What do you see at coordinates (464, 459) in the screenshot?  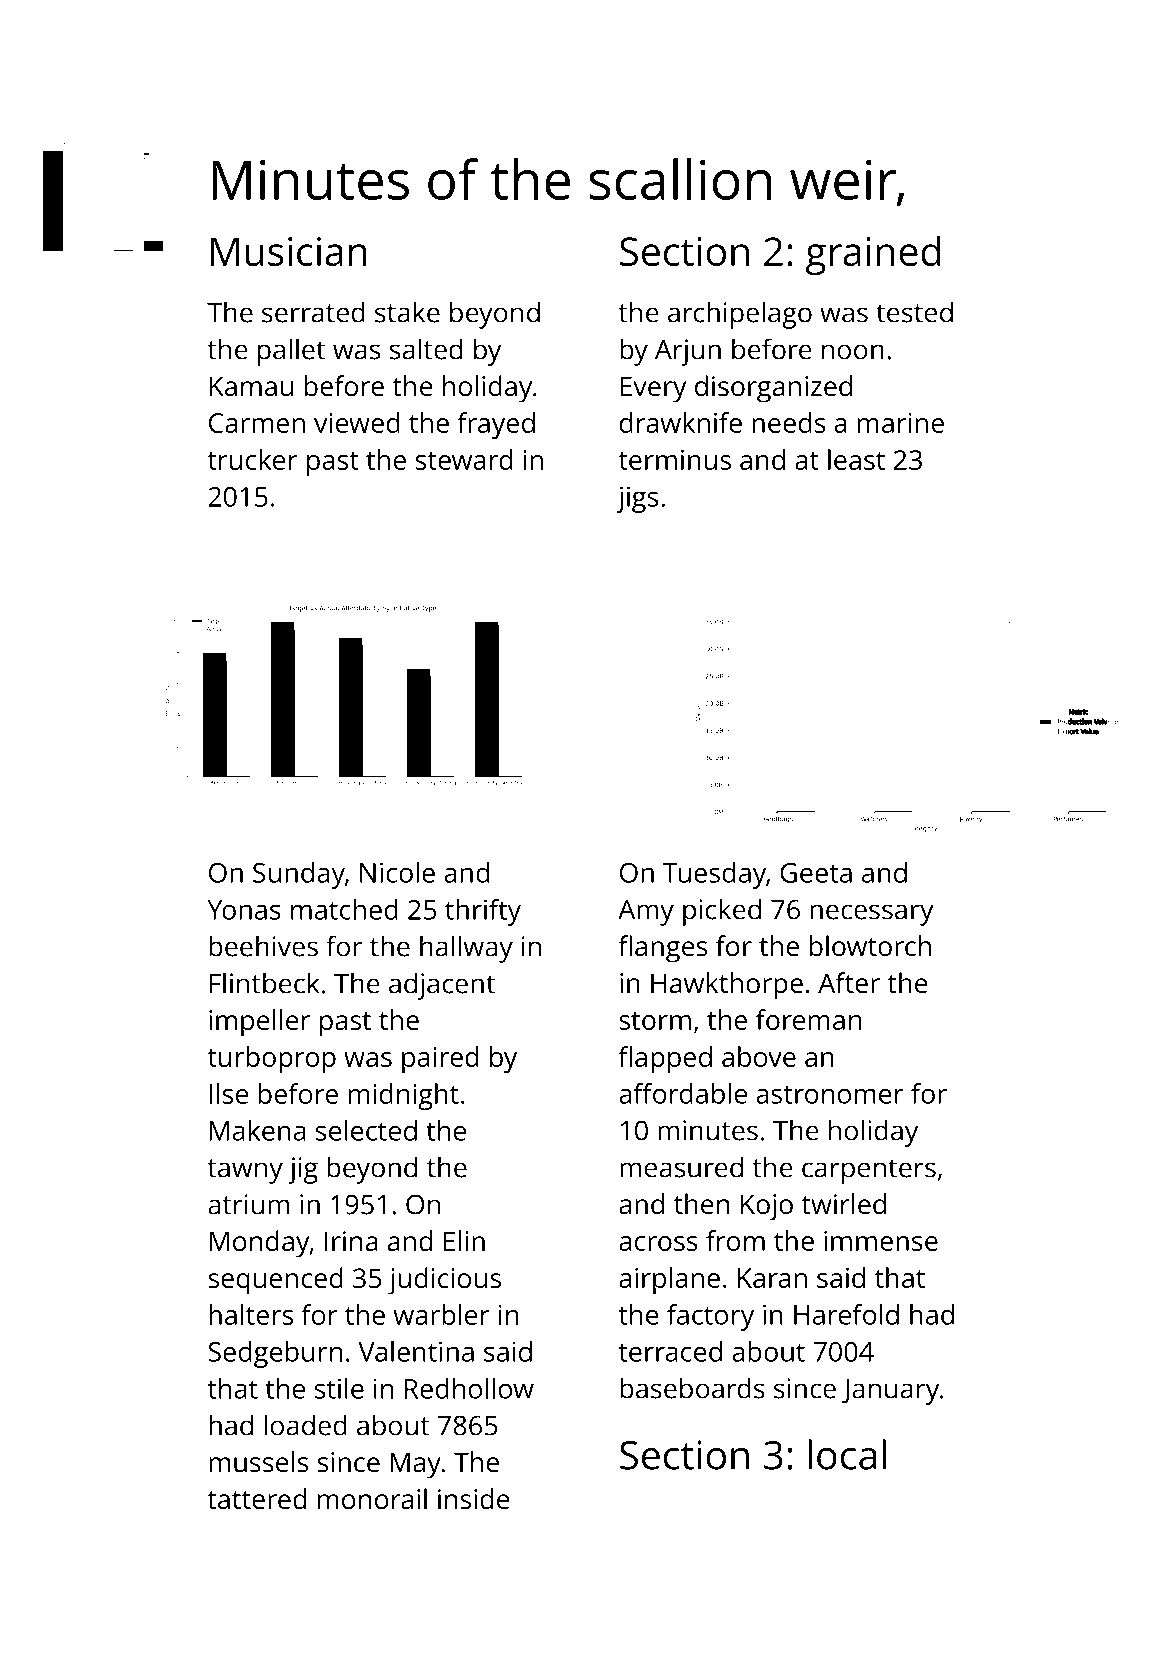 I see `steward` at bounding box center [464, 459].
